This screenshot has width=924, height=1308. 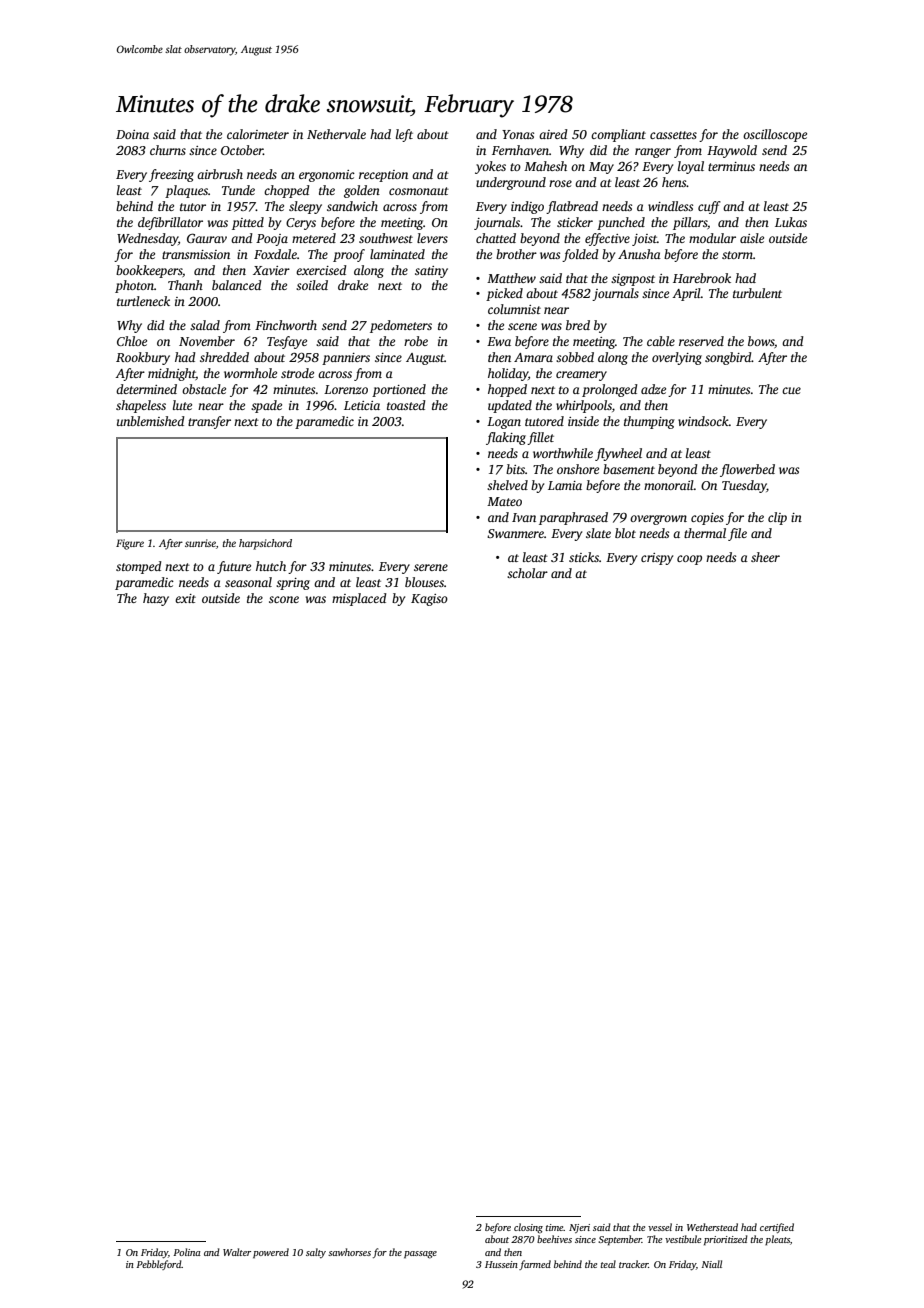 I want to click on Mateo, so click(x=504, y=501).
